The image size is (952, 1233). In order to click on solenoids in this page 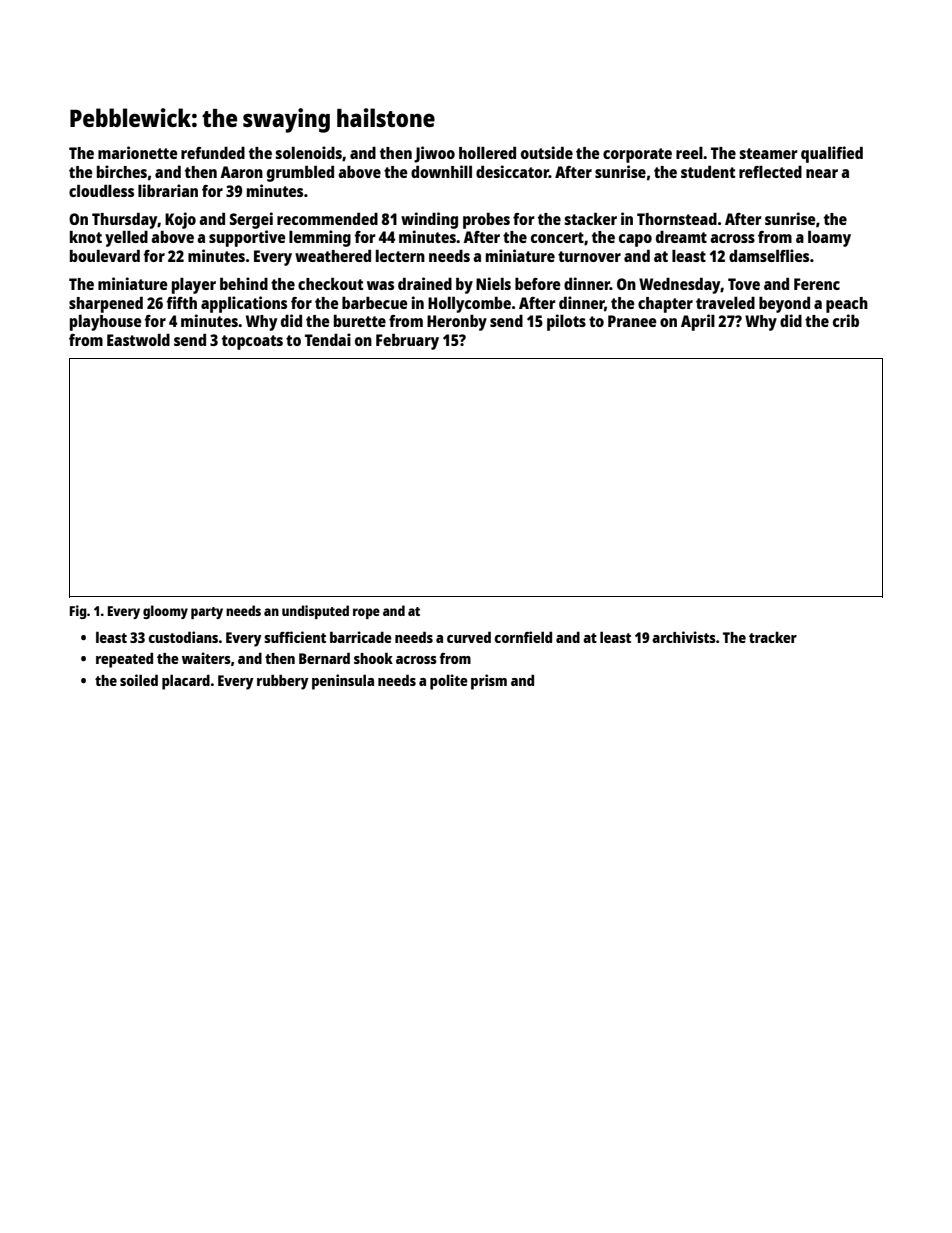, I will do `click(308, 152)`.
